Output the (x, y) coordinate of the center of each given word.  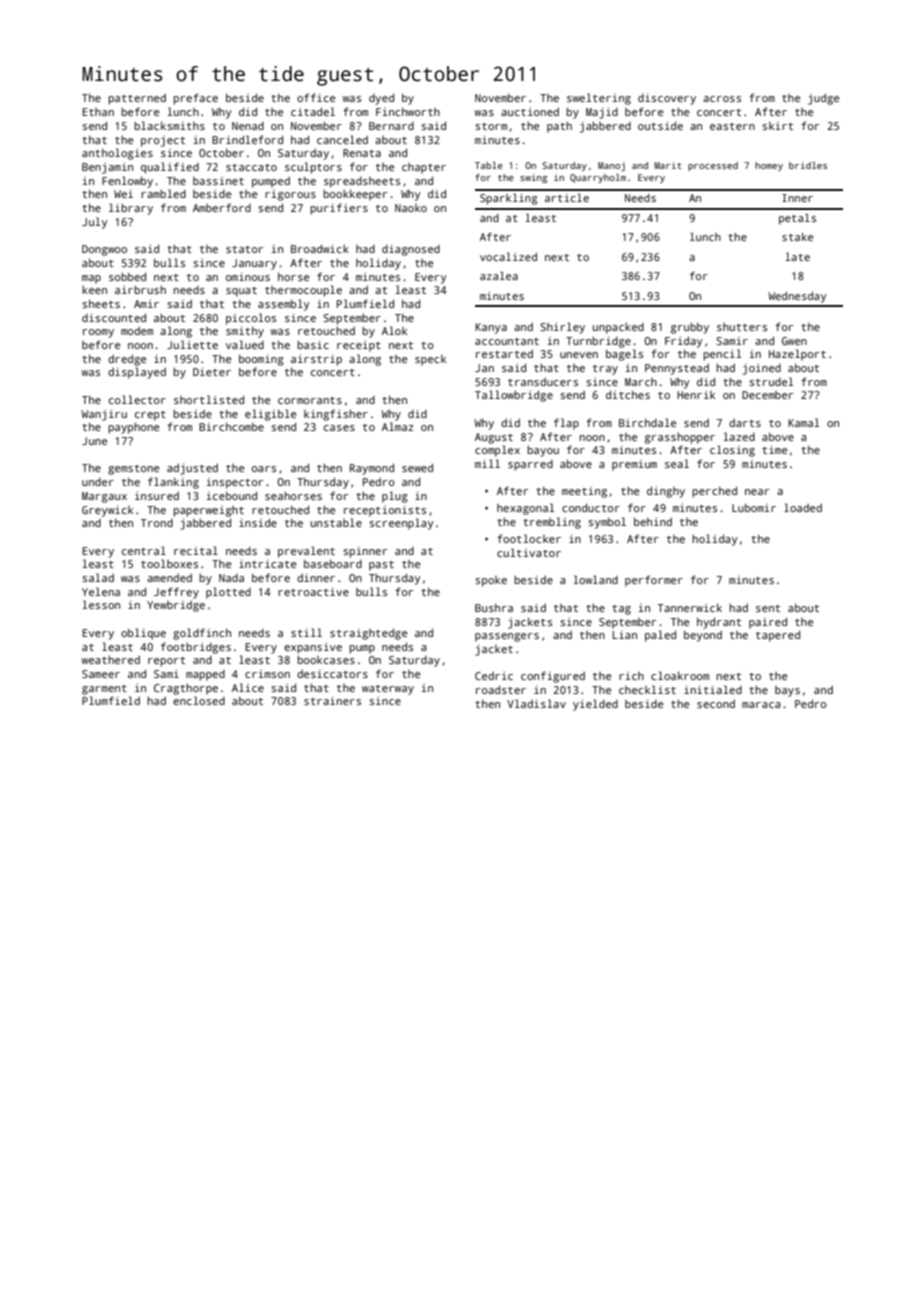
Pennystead (677, 369)
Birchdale (647, 422)
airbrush (140, 289)
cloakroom (680, 675)
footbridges (196, 648)
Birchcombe (231, 426)
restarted (504, 354)
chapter (424, 168)
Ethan (98, 112)
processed (713, 166)
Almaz (397, 426)
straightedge (368, 634)
